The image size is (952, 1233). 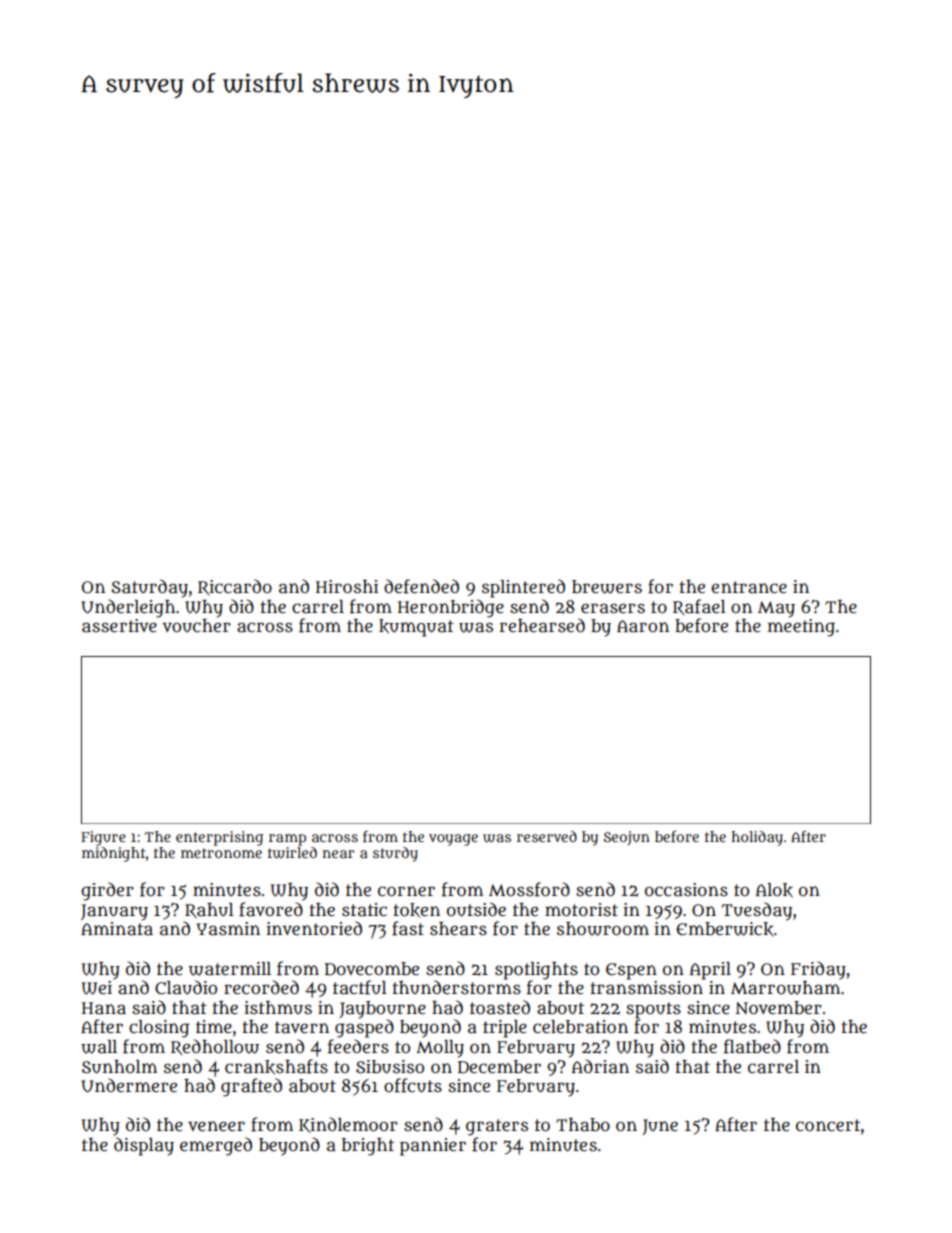 What do you see at coordinates (390, 1067) in the screenshot?
I see `Sibusiso` at bounding box center [390, 1067].
